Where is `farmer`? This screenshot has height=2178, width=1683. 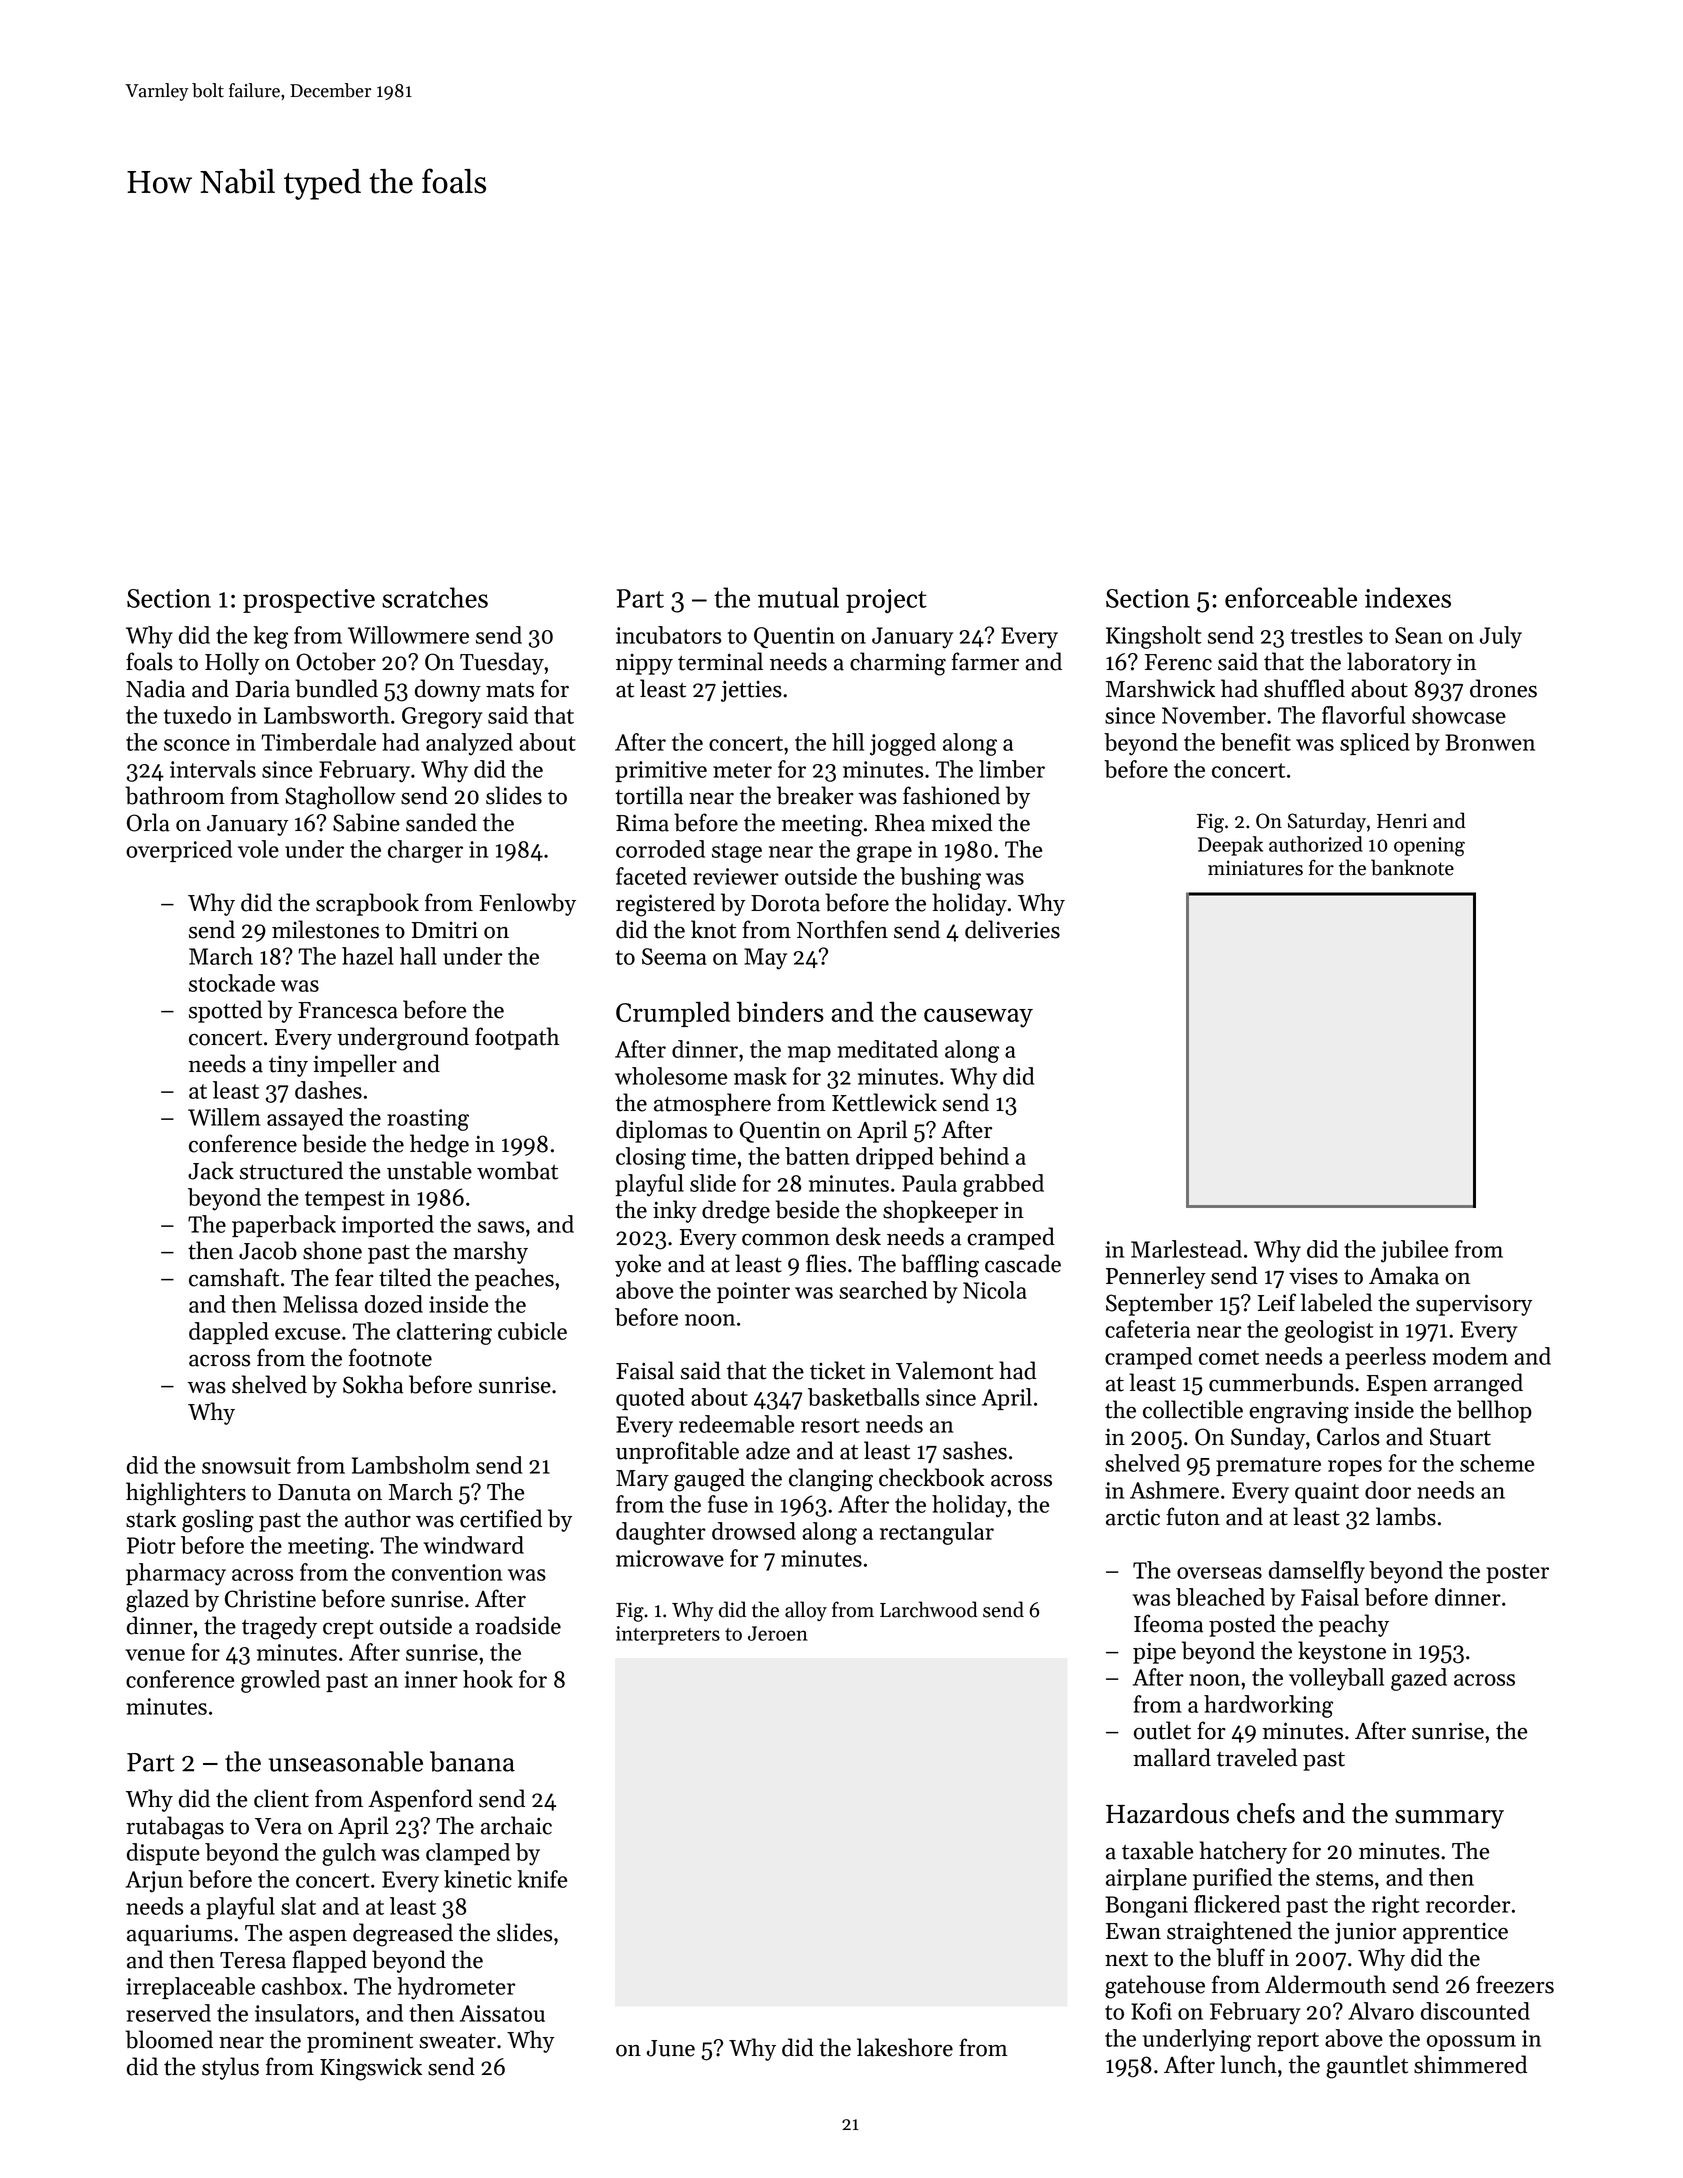
farmer is located at coordinates (985, 661).
